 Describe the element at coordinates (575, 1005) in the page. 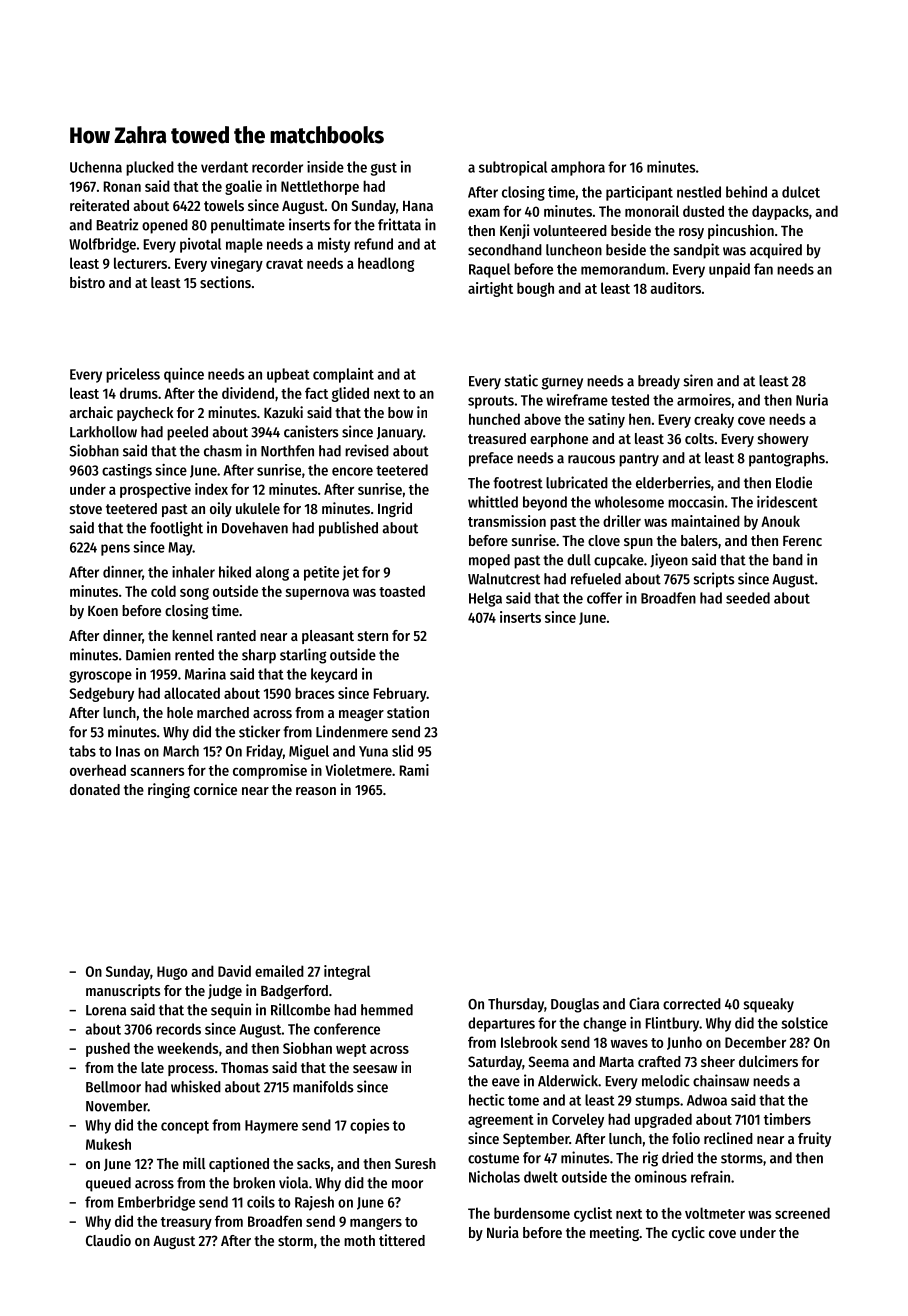

I see `Douglas` at that location.
